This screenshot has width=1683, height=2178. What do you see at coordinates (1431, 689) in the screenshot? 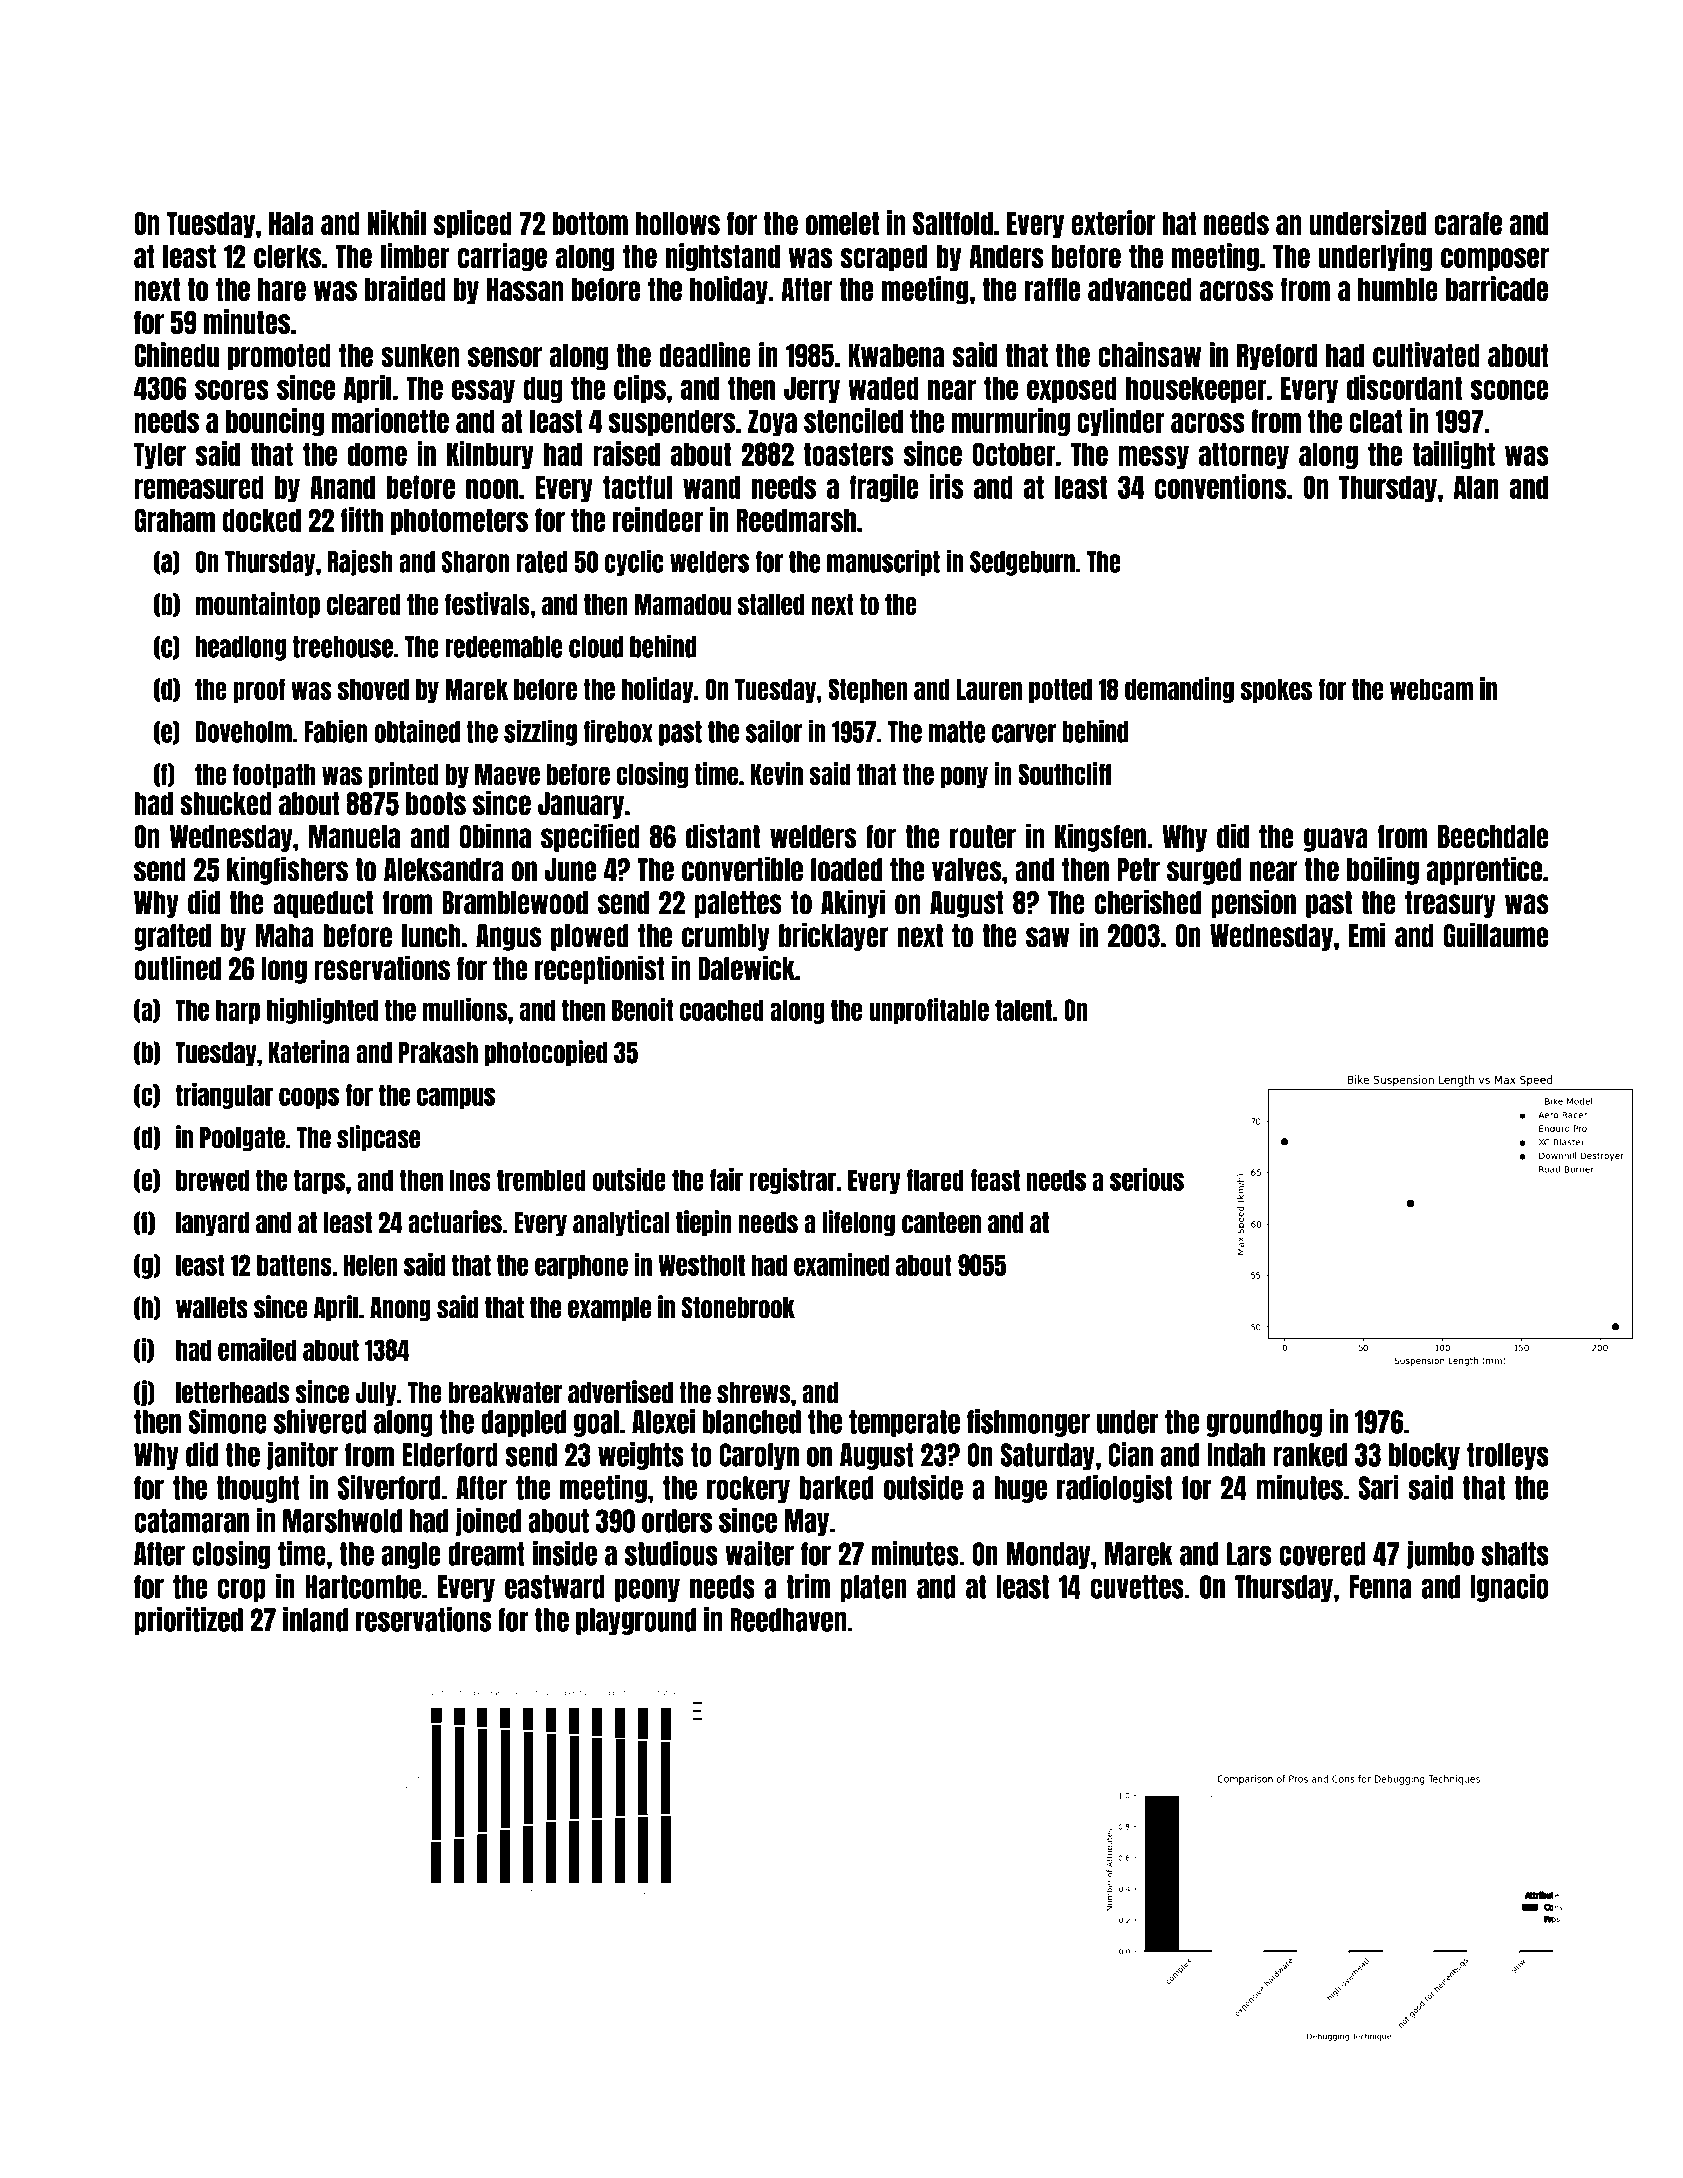
I see `webcam` at bounding box center [1431, 689].
